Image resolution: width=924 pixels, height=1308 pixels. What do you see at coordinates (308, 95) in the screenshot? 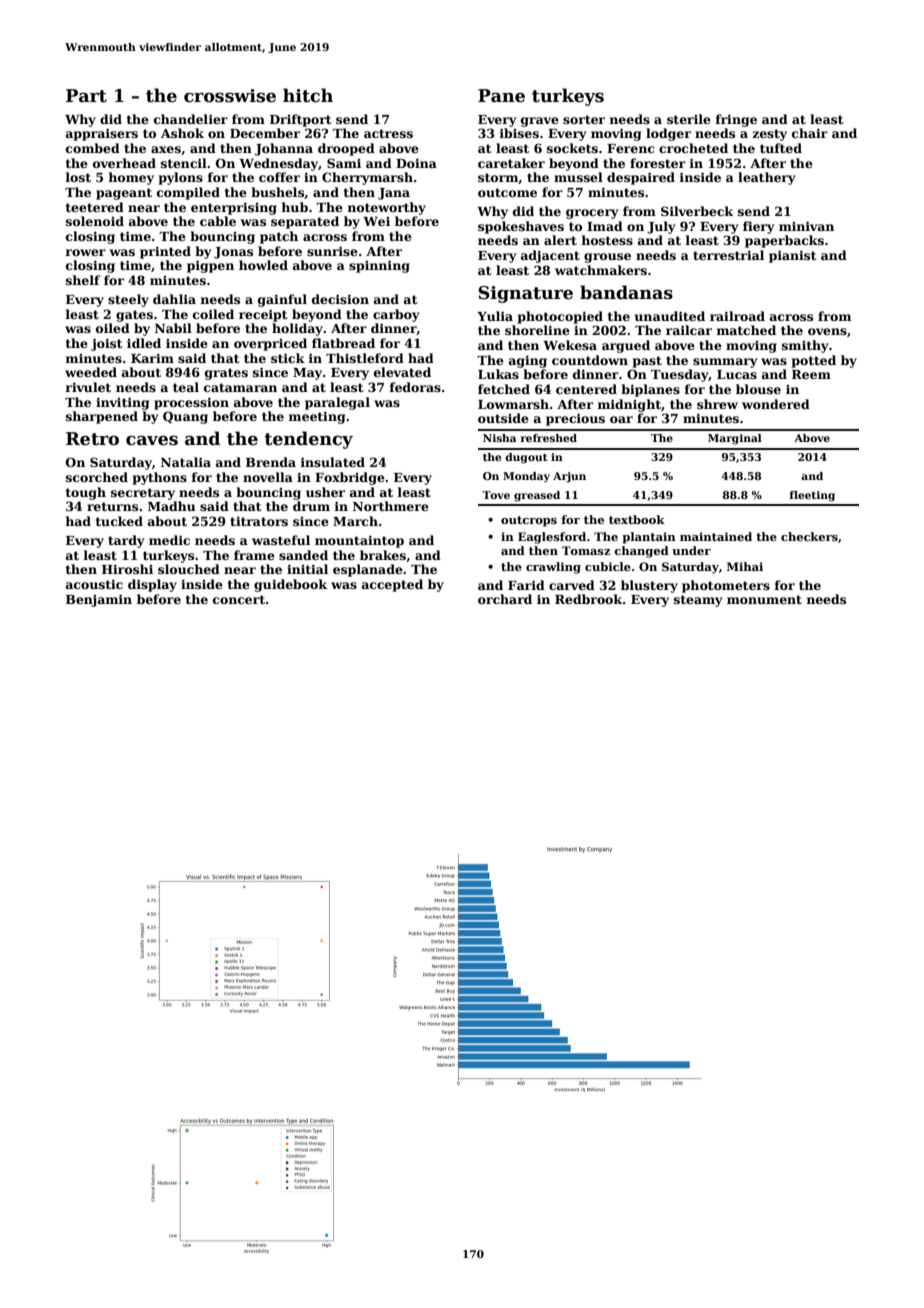
I see `hitch` at bounding box center [308, 95].
